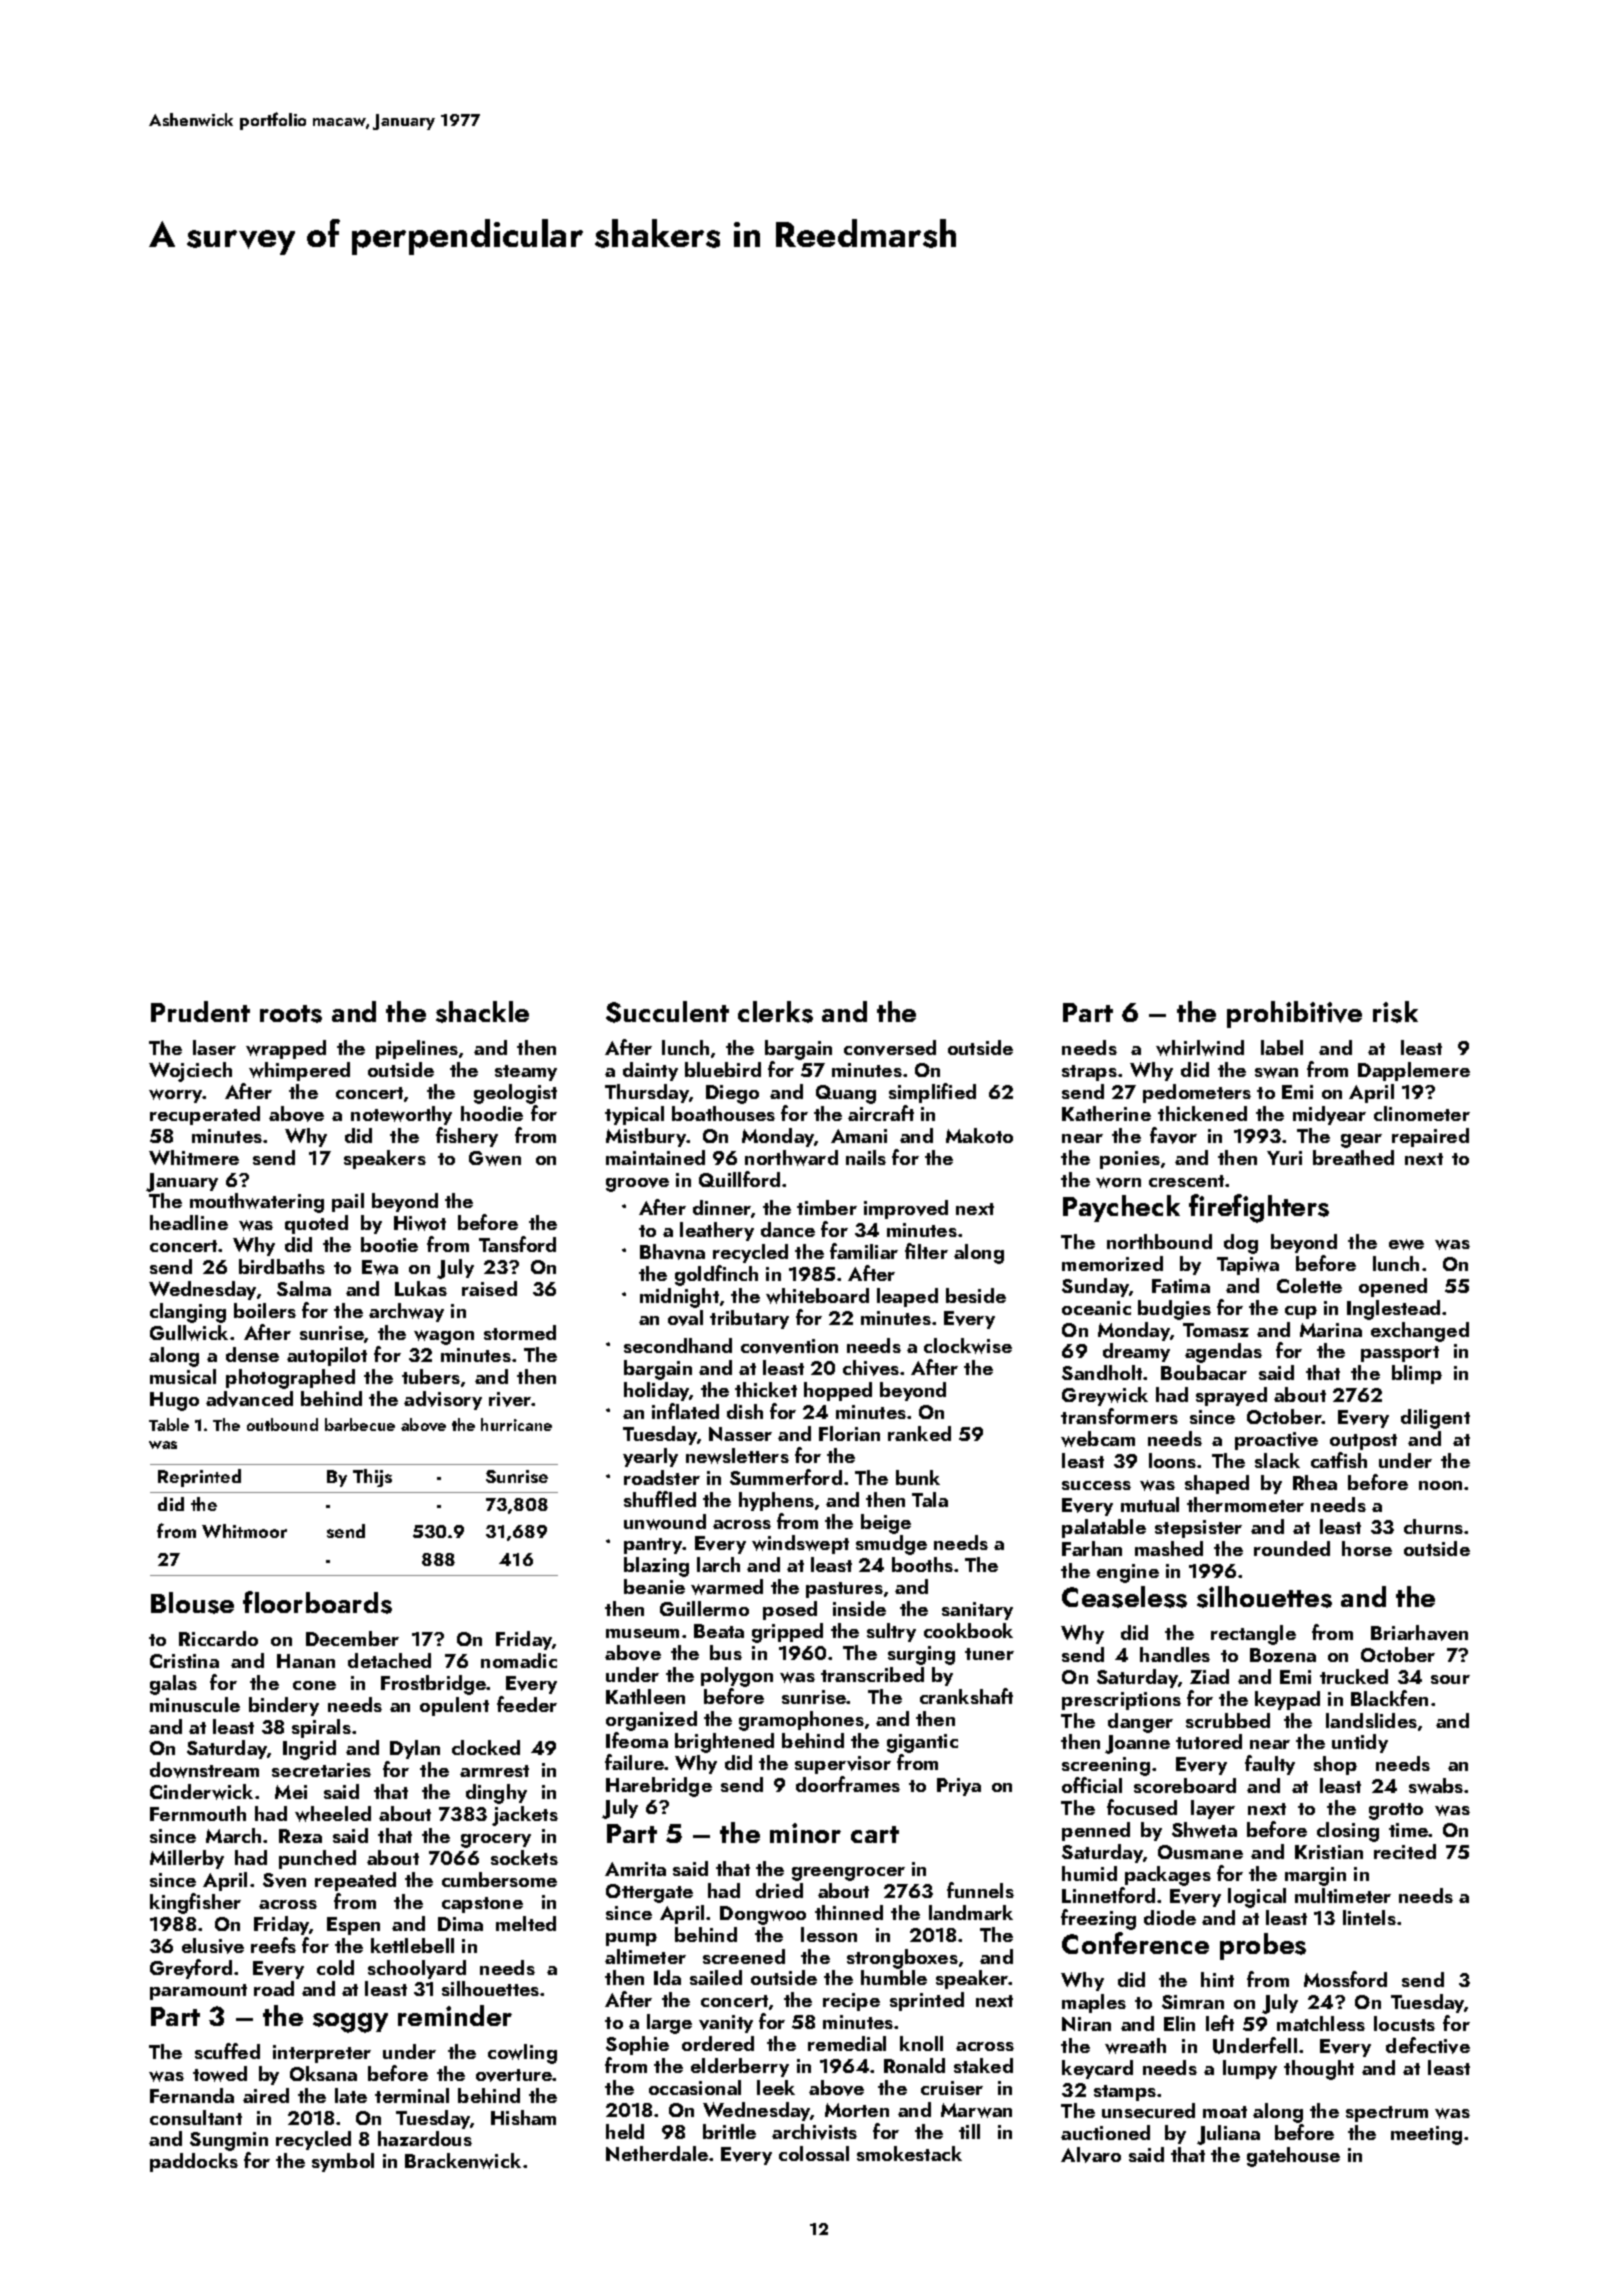 This screenshot has height=2292, width=1620. Describe the element at coordinates (200, 1011) in the screenshot. I see `Prudent` at that location.
